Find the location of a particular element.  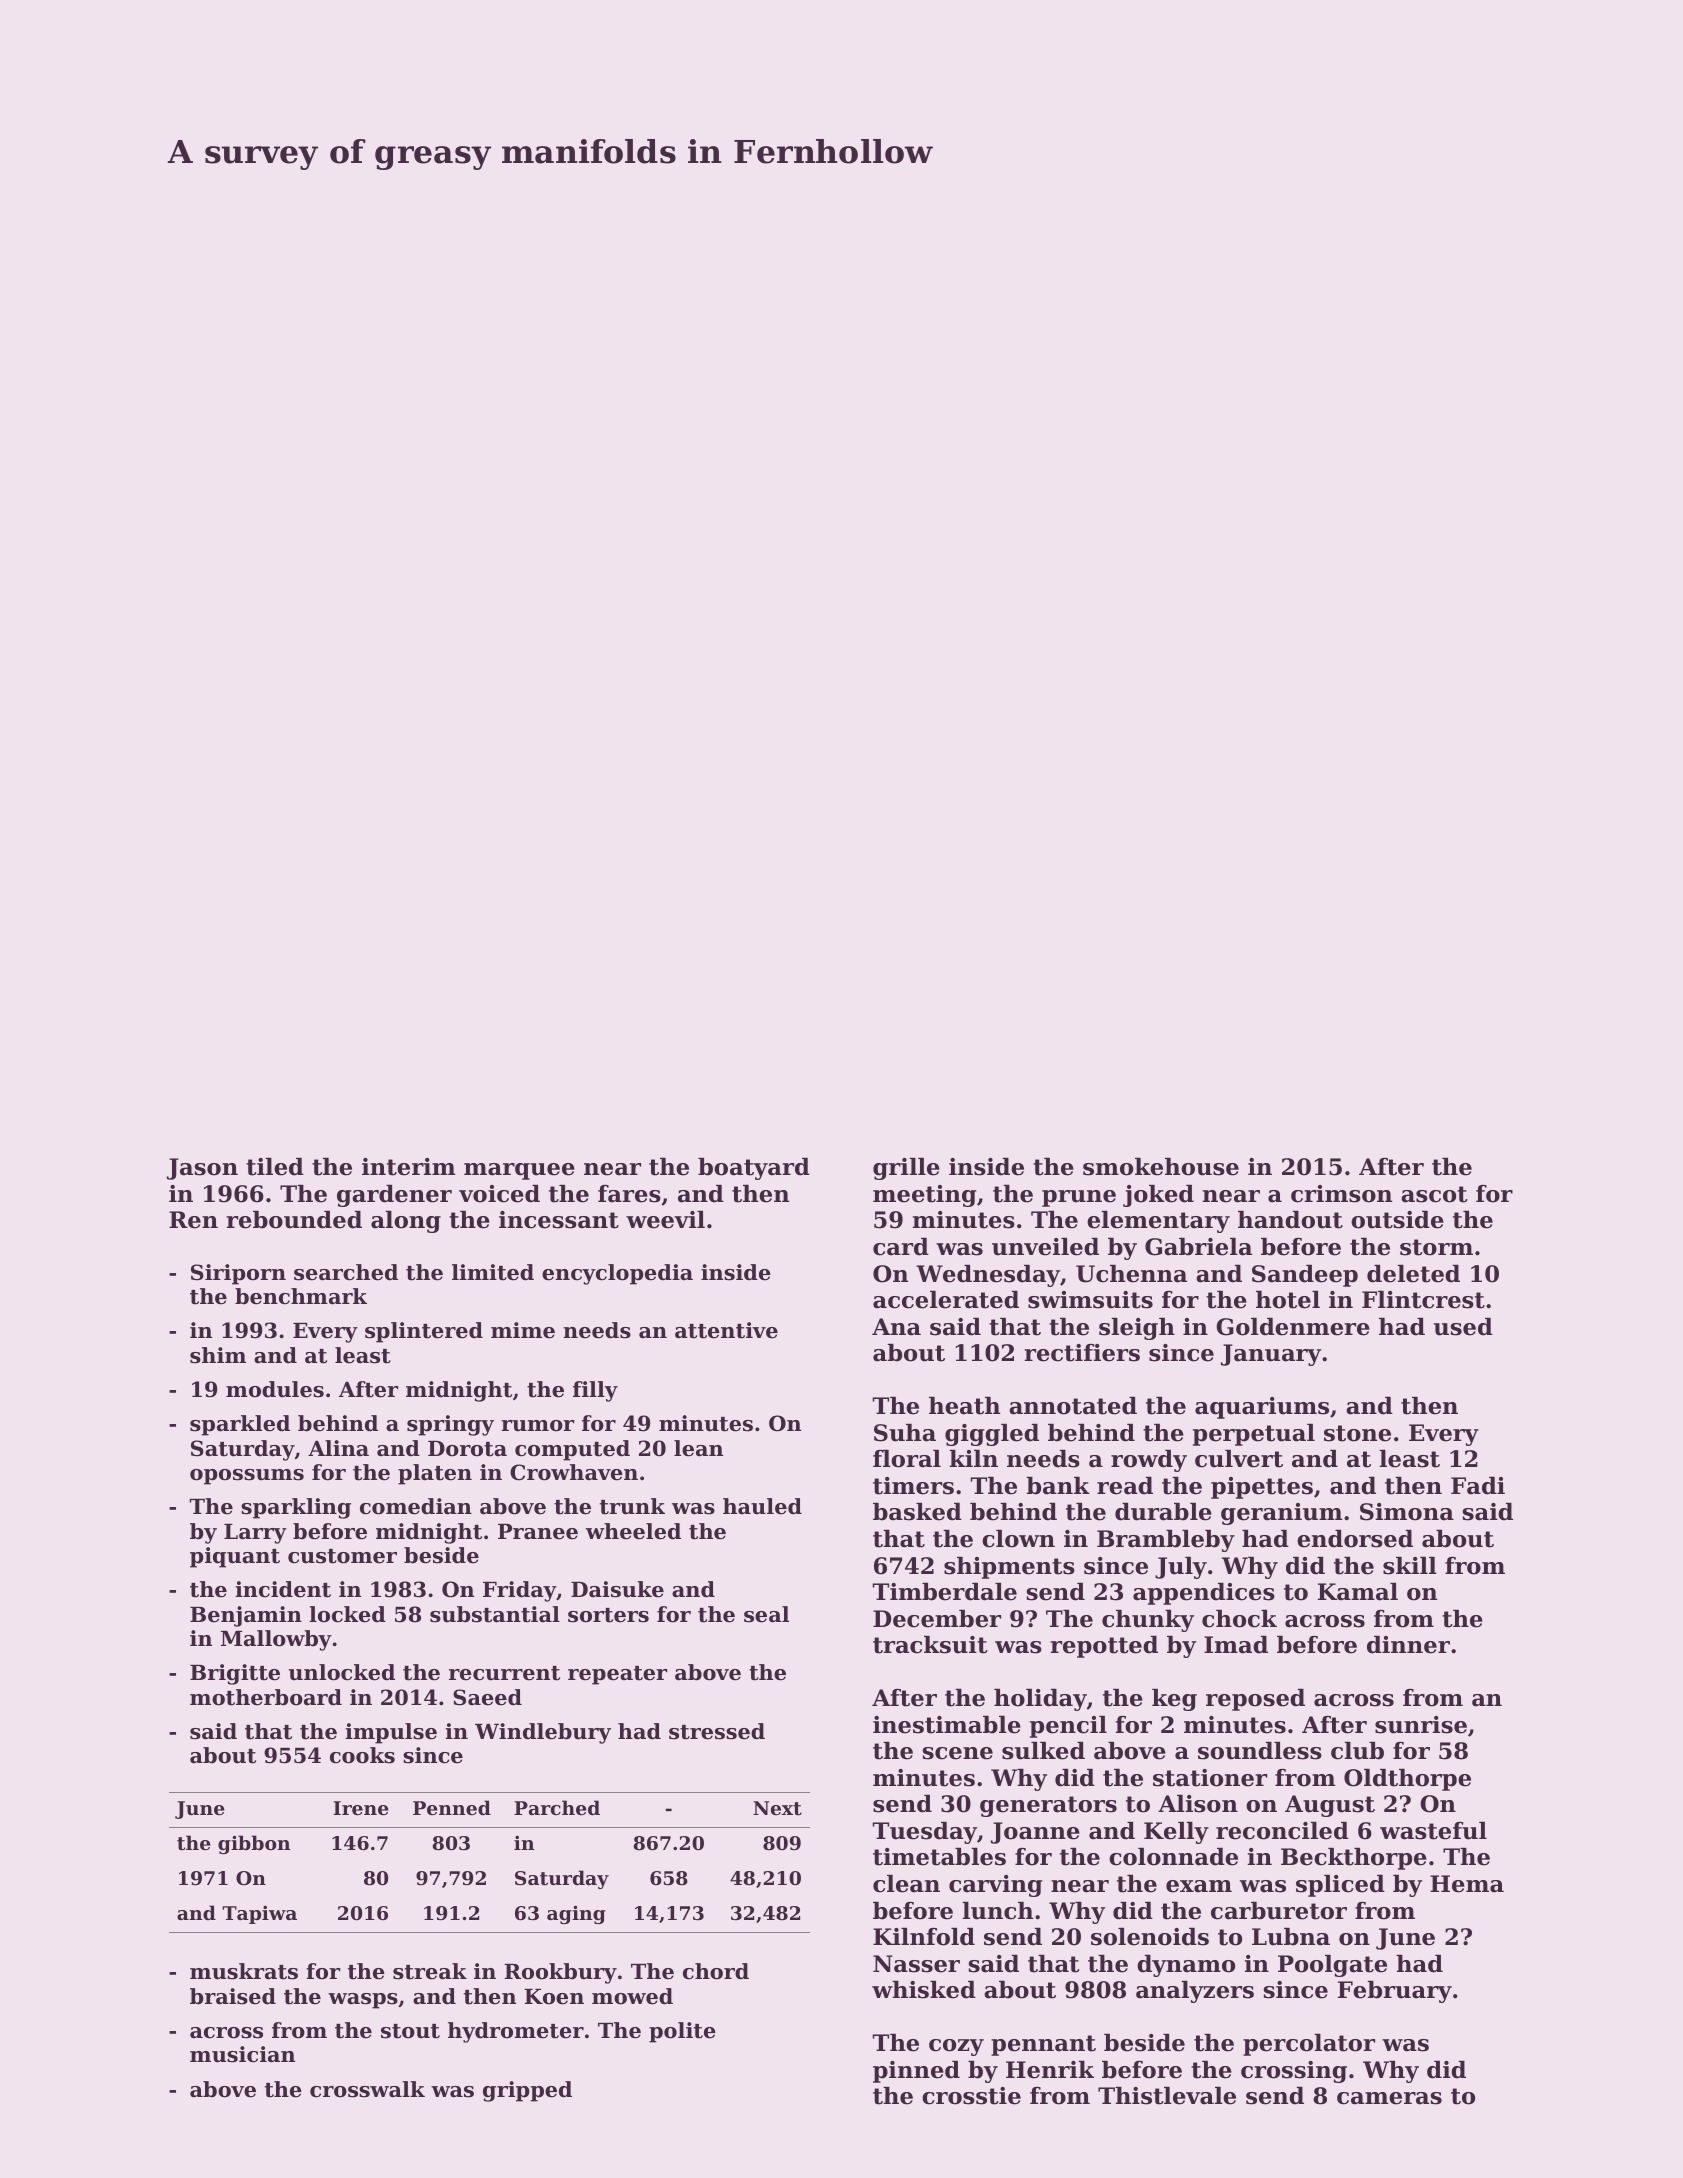

crosstie is located at coordinates (971, 2096).
